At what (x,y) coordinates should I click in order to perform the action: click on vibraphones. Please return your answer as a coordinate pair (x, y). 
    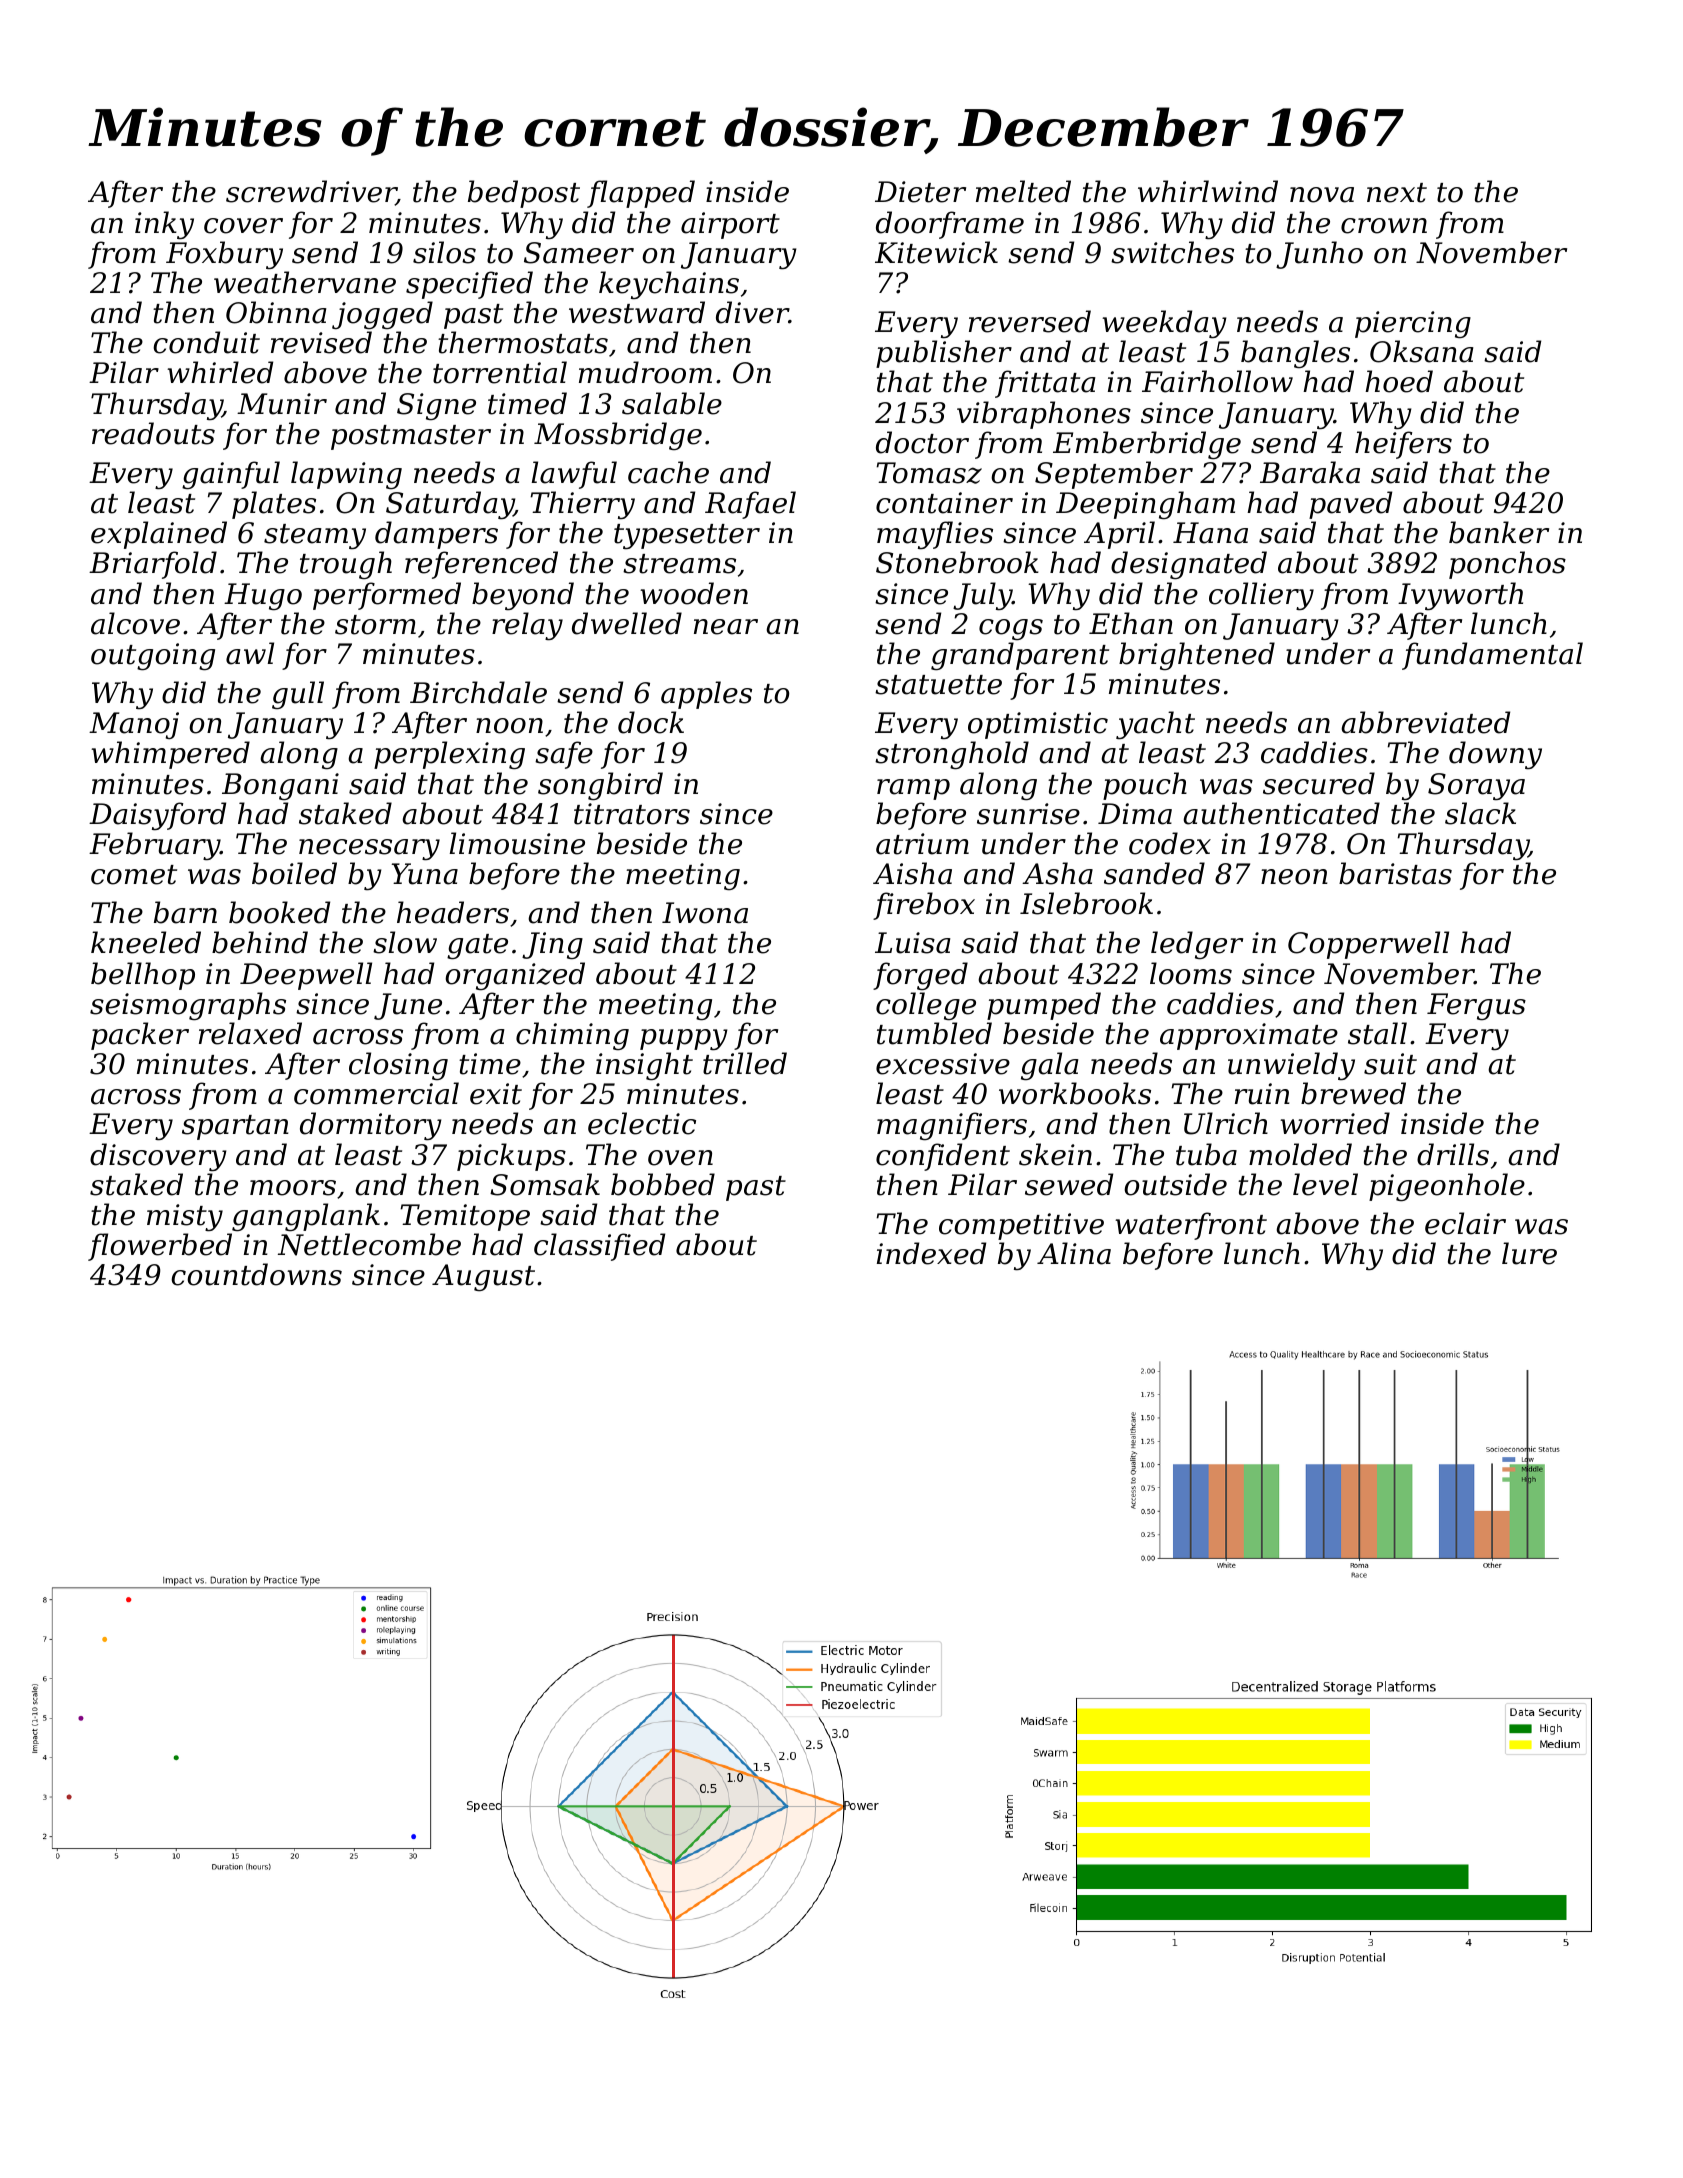
    Looking at the image, I should click on (1044, 415).
